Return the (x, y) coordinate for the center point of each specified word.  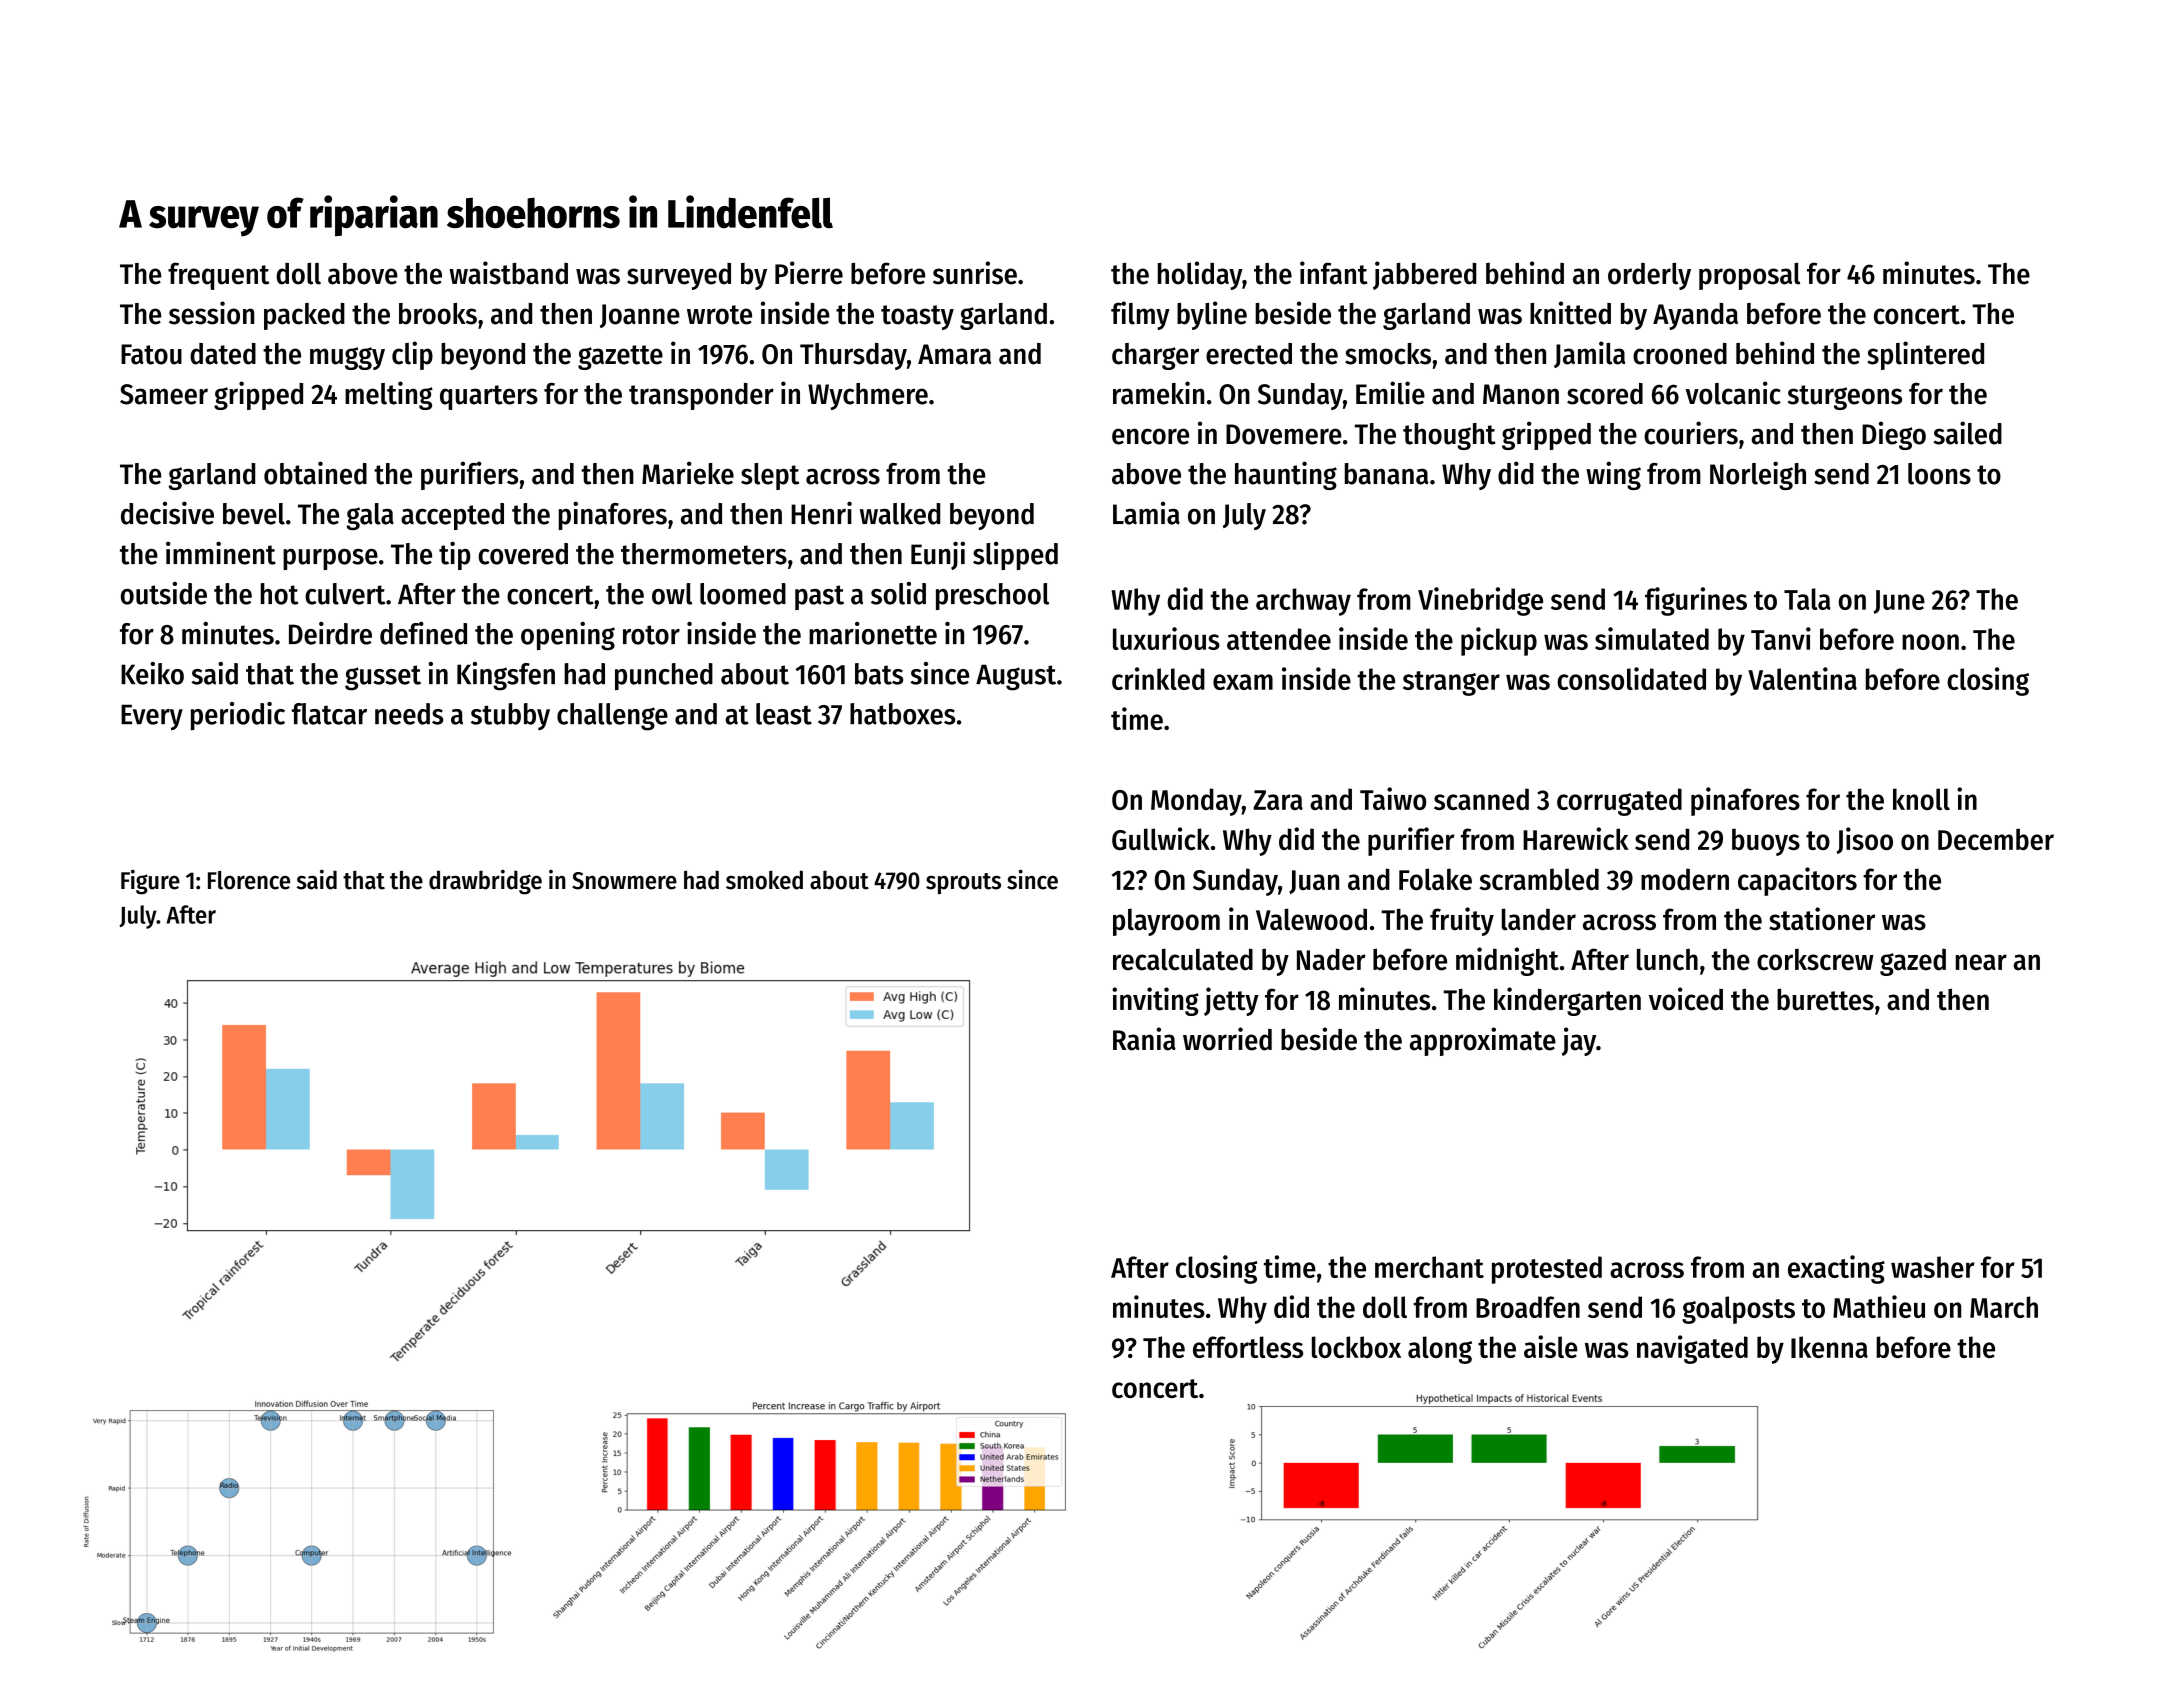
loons (1939, 474)
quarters (489, 397)
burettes (1825, 999)
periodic (238, 716)
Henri (821, 513)
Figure (150, 882)
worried (1227, 1039)
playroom (1166, 922)
